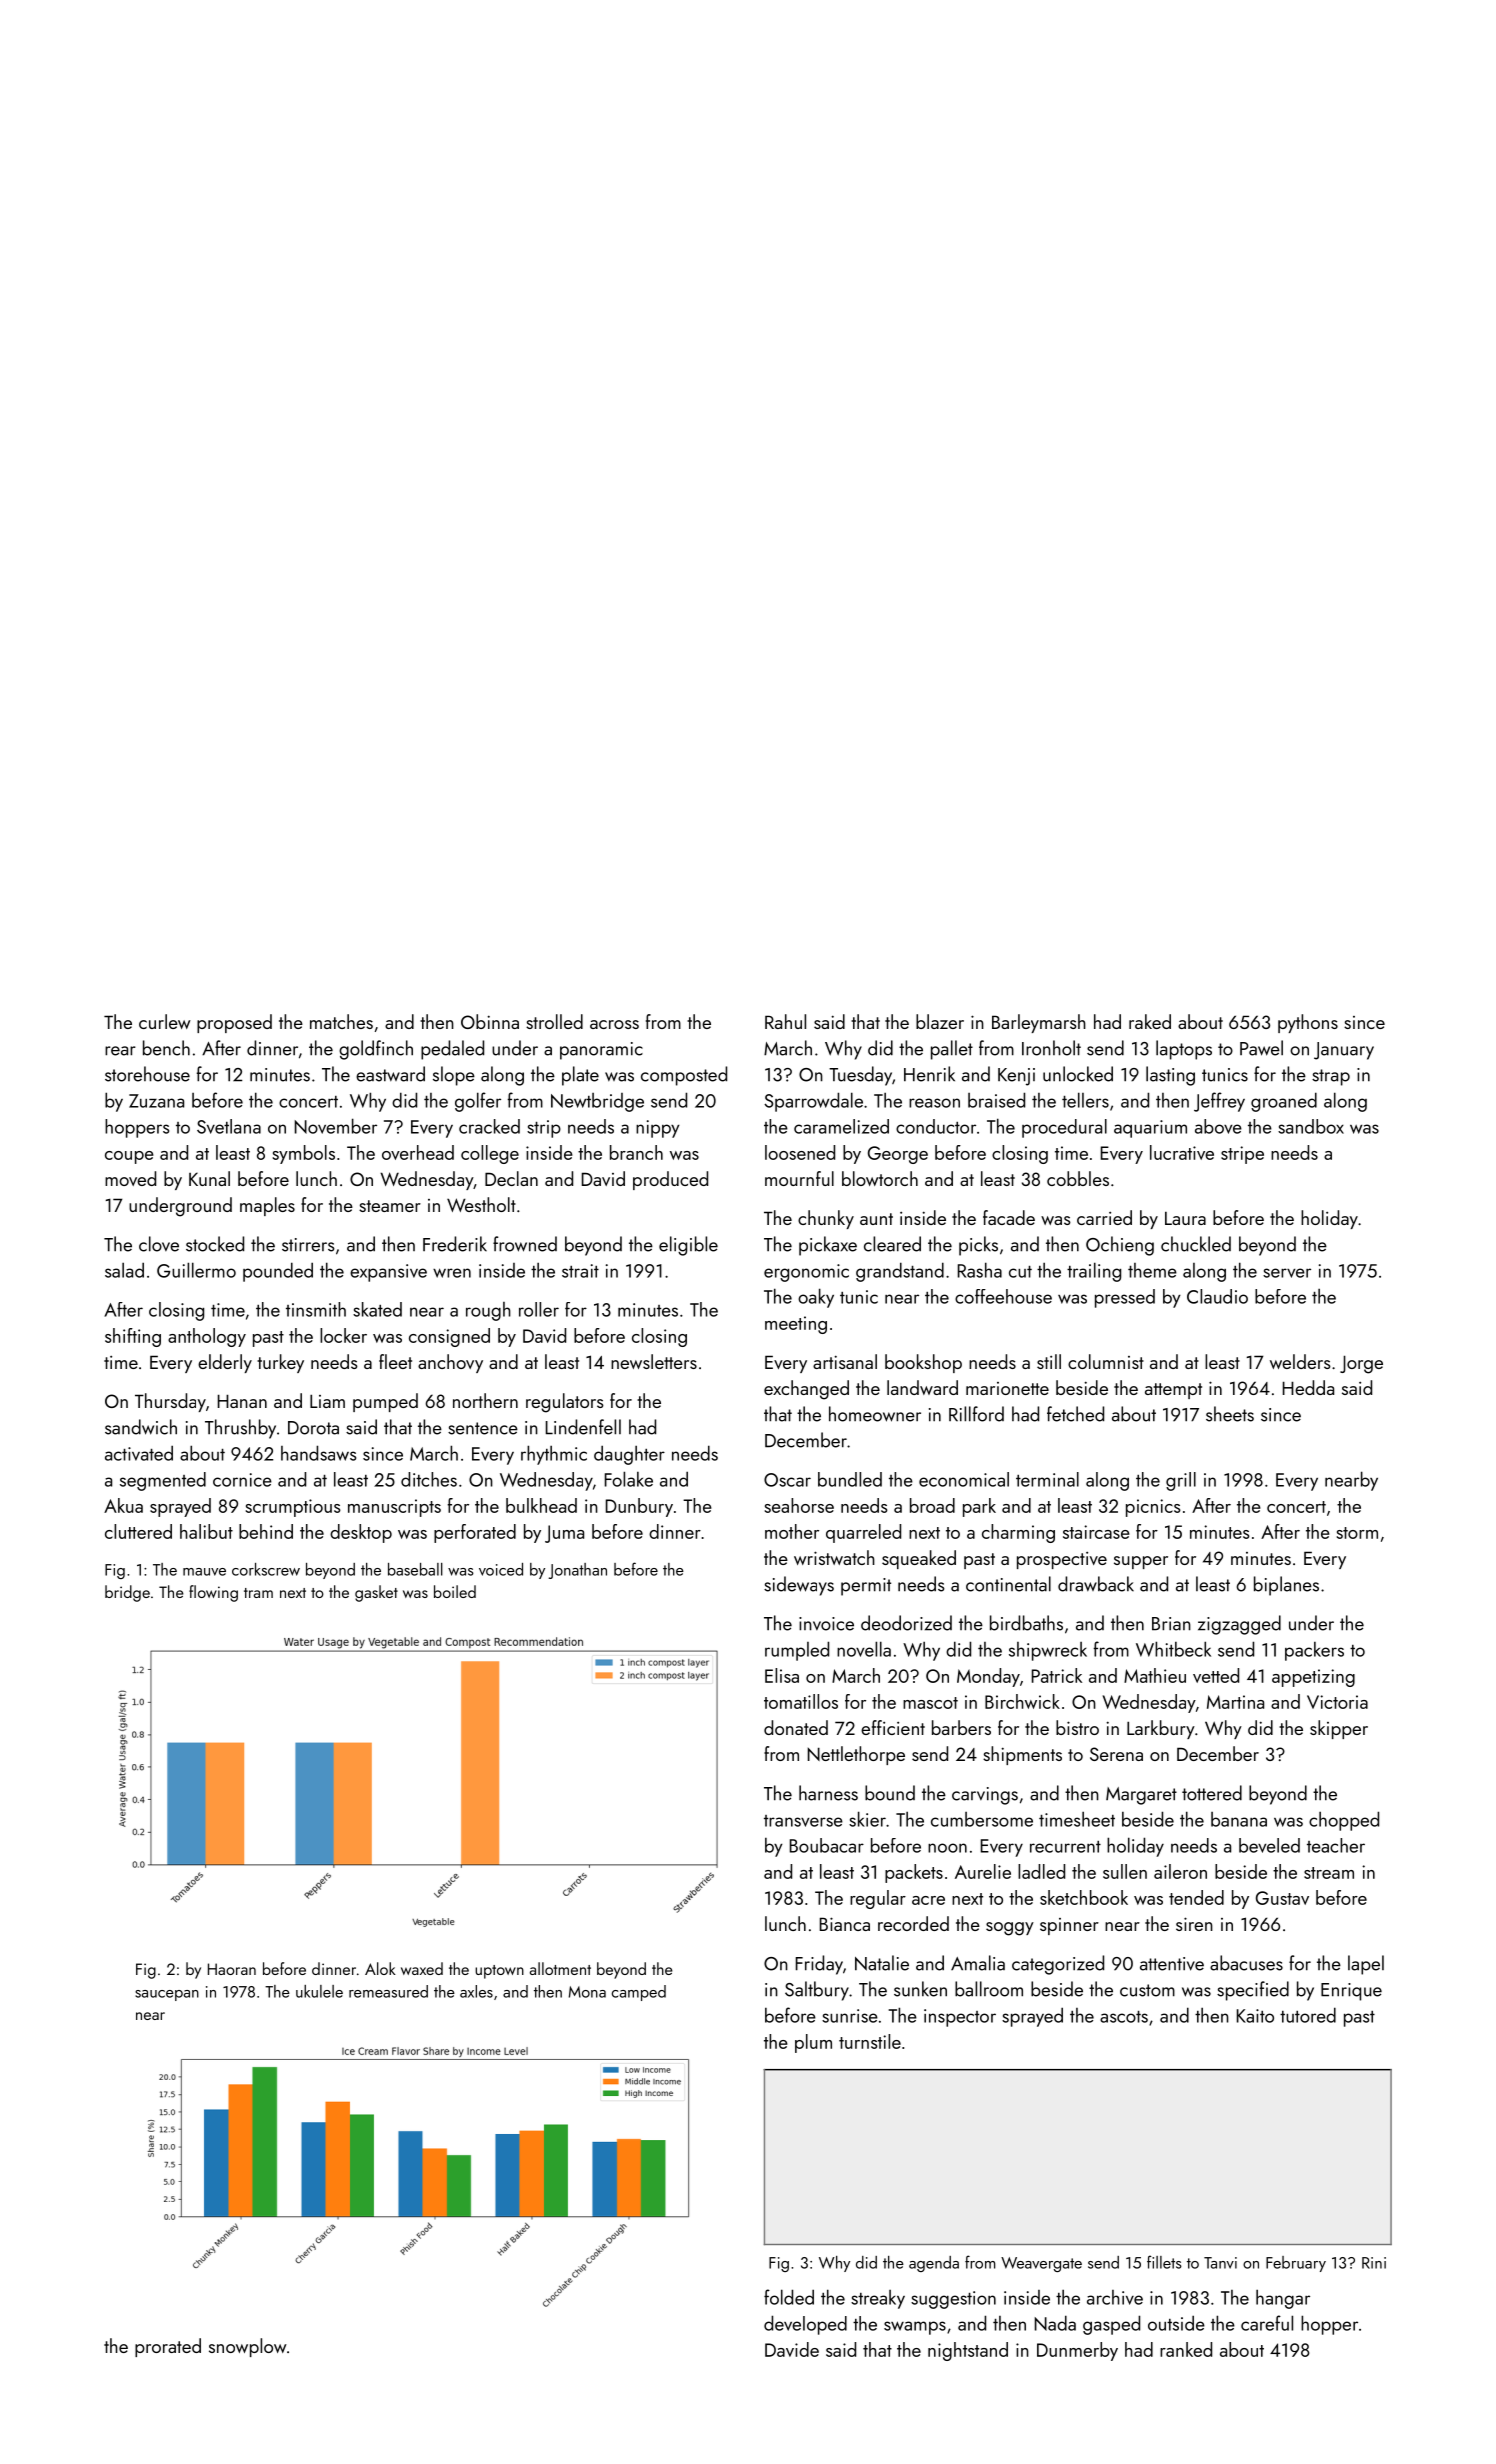 This screenshot has width=1496, height=2464. Describe the element at coordinates (209, 1178) in the screenshot. I see `Kunal` at that location.
